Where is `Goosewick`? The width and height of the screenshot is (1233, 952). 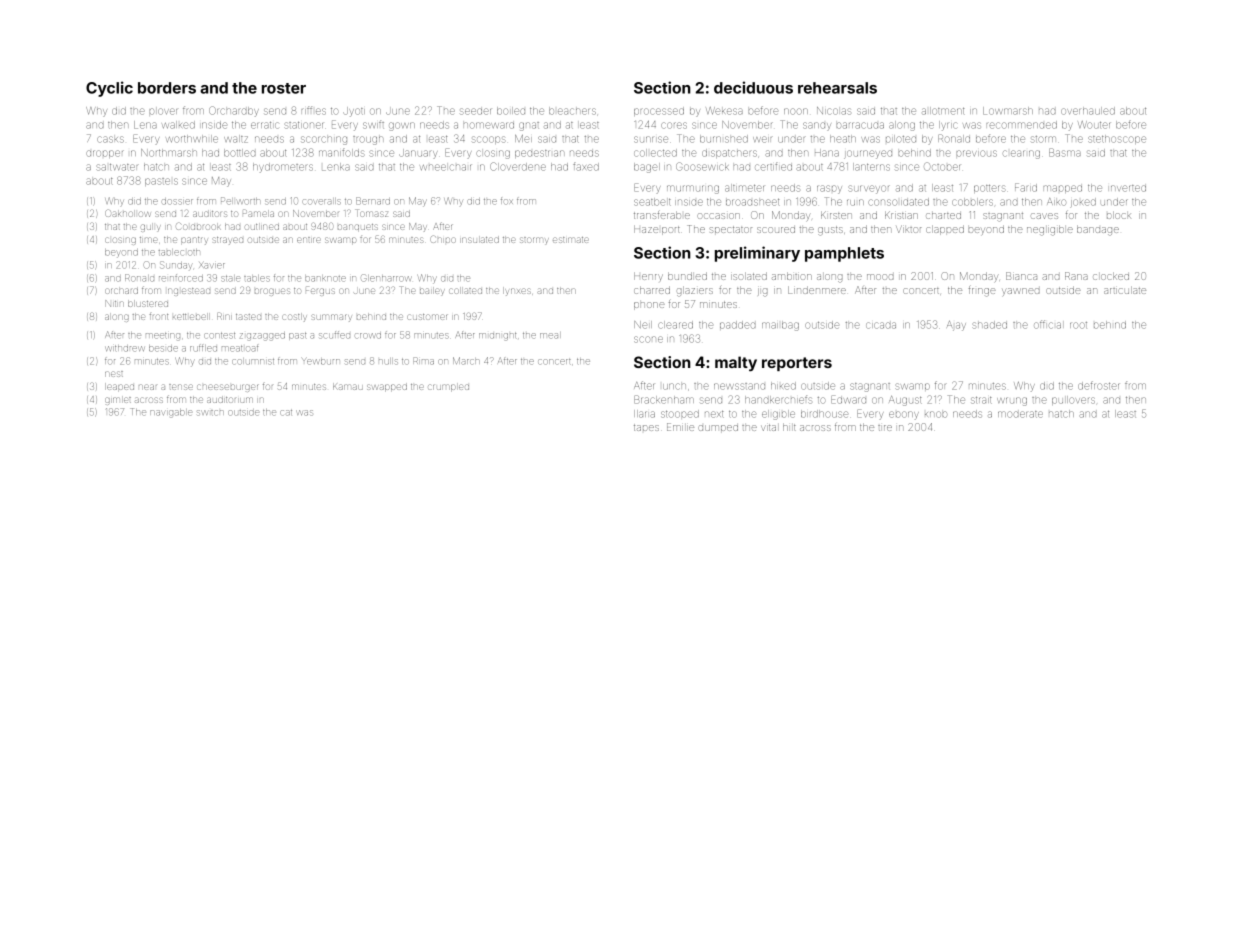 Goosewick is located at coordinates (702, 166).
